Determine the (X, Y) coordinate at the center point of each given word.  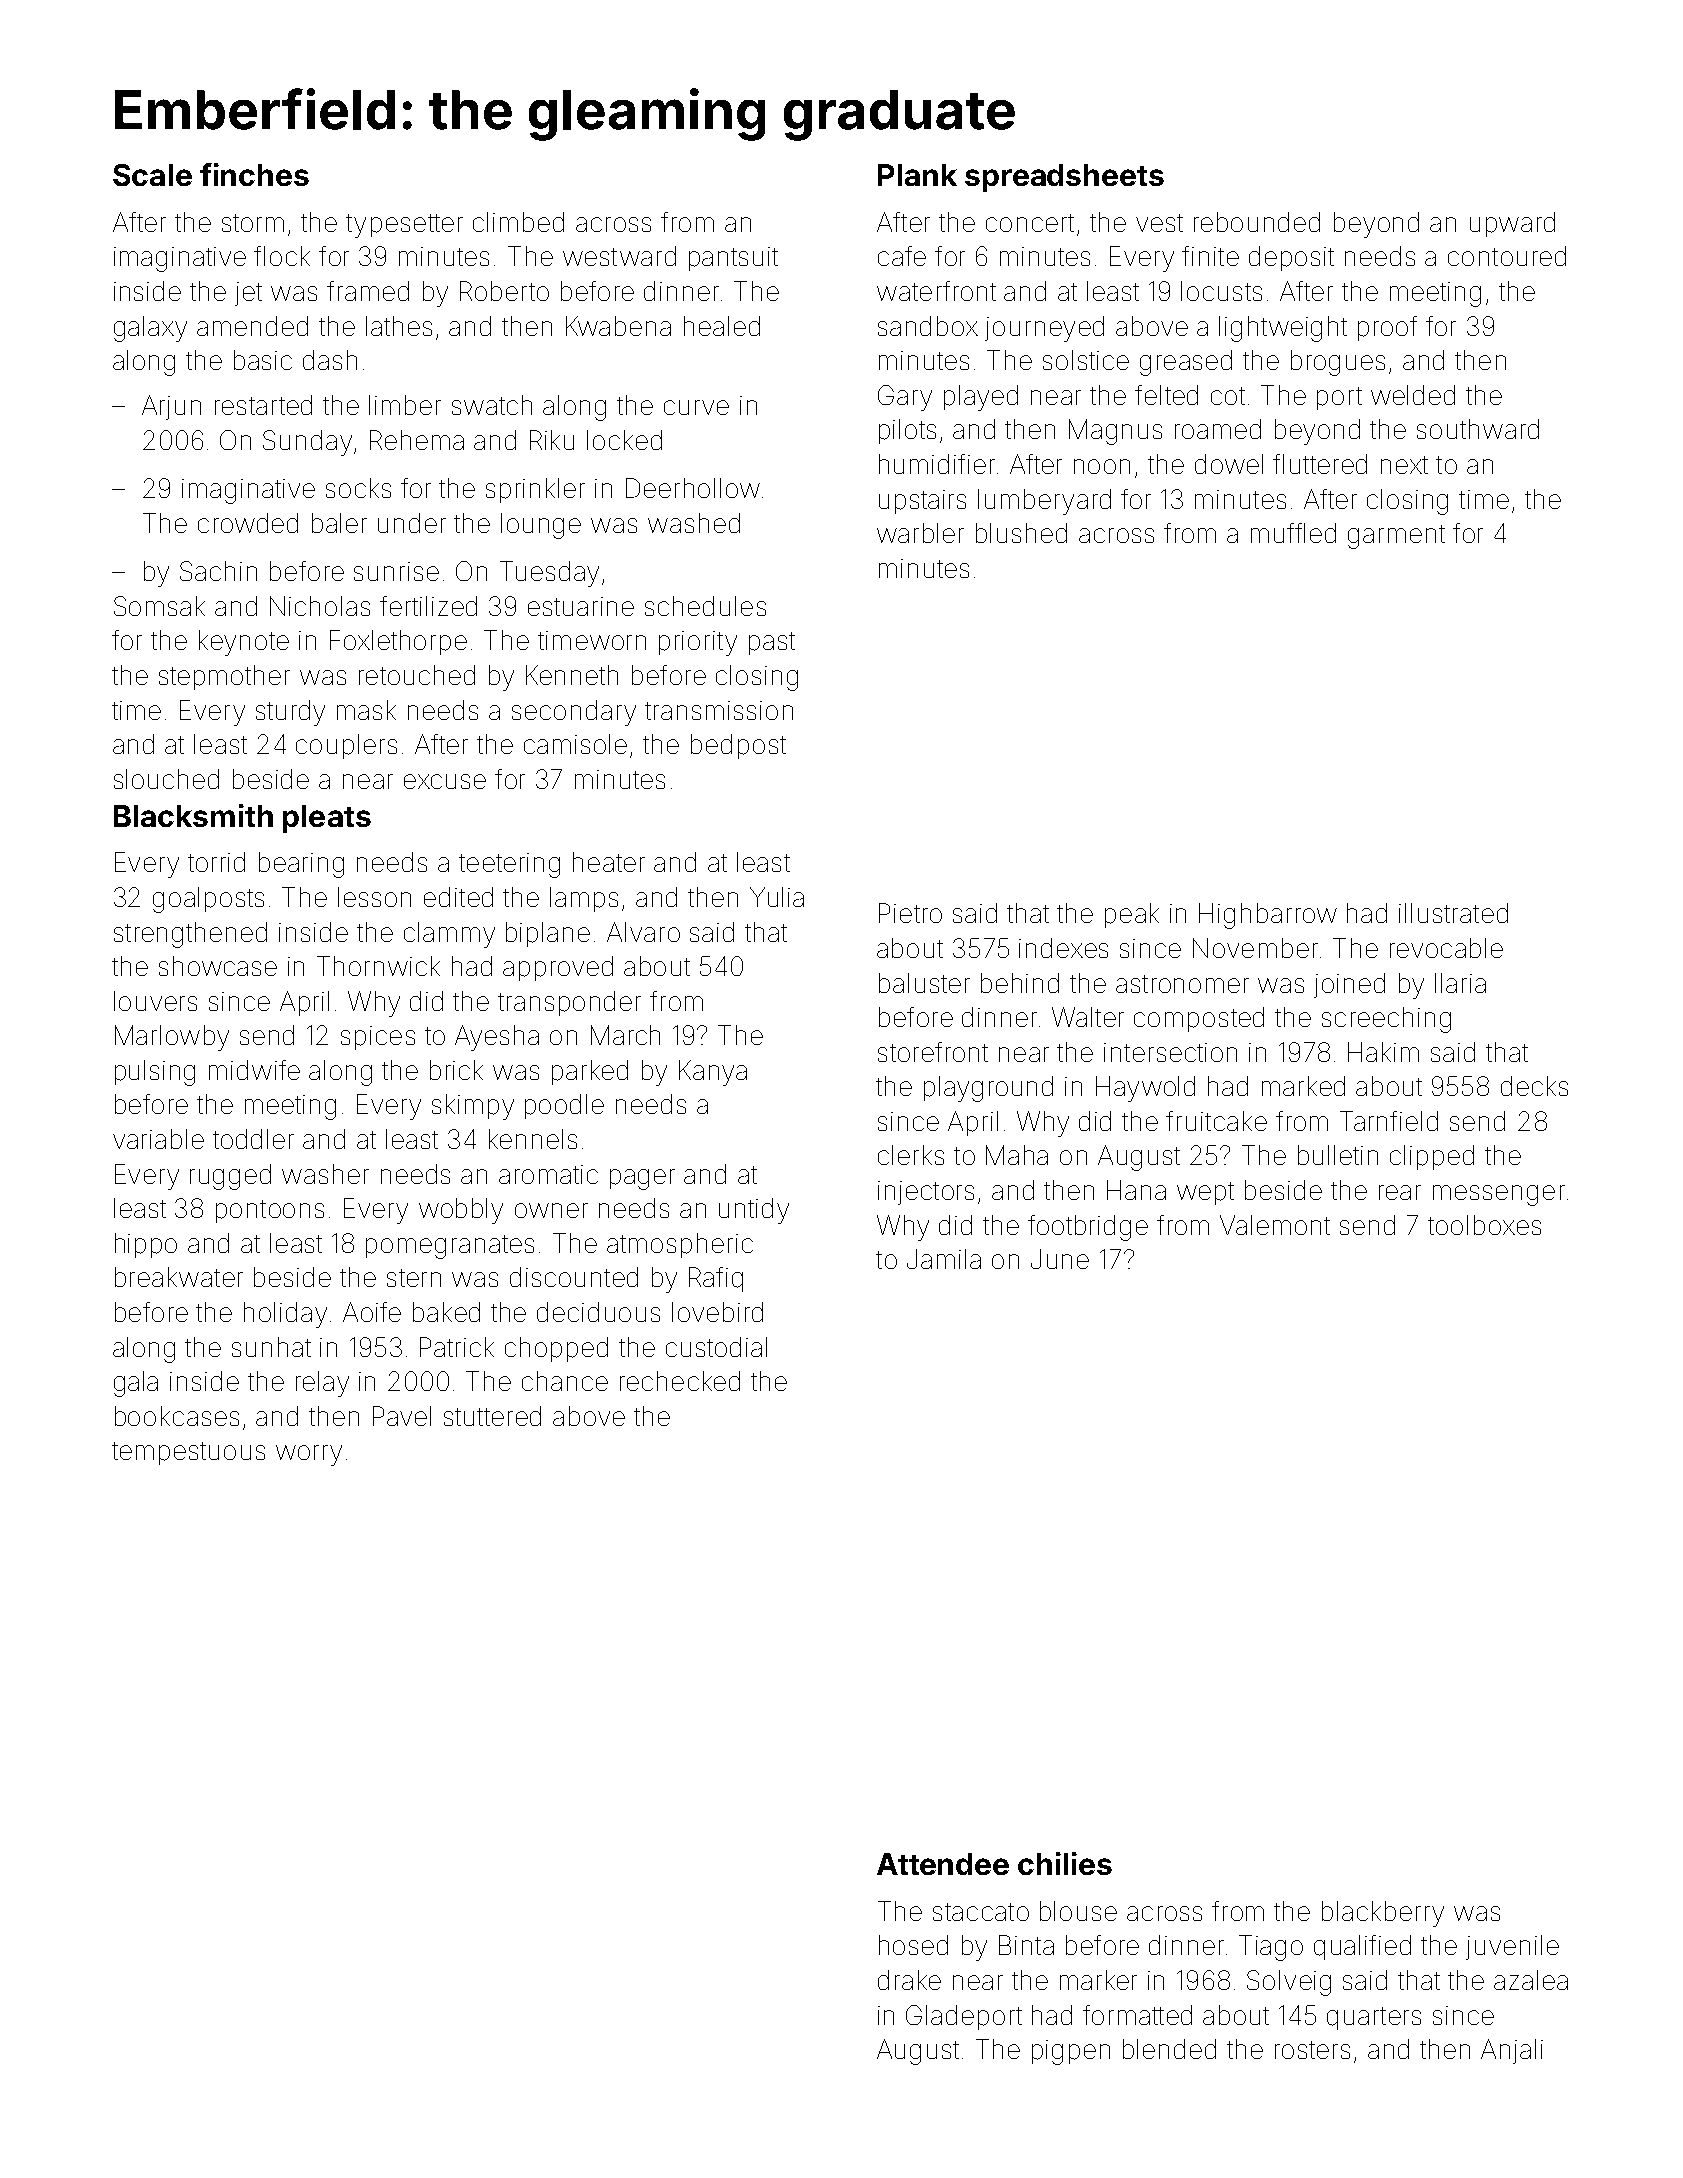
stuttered (492, 1416)
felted (1166, 395)
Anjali (1512, 2051)
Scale (152, 175)
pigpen (1071, 2052)
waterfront (936, 291)
